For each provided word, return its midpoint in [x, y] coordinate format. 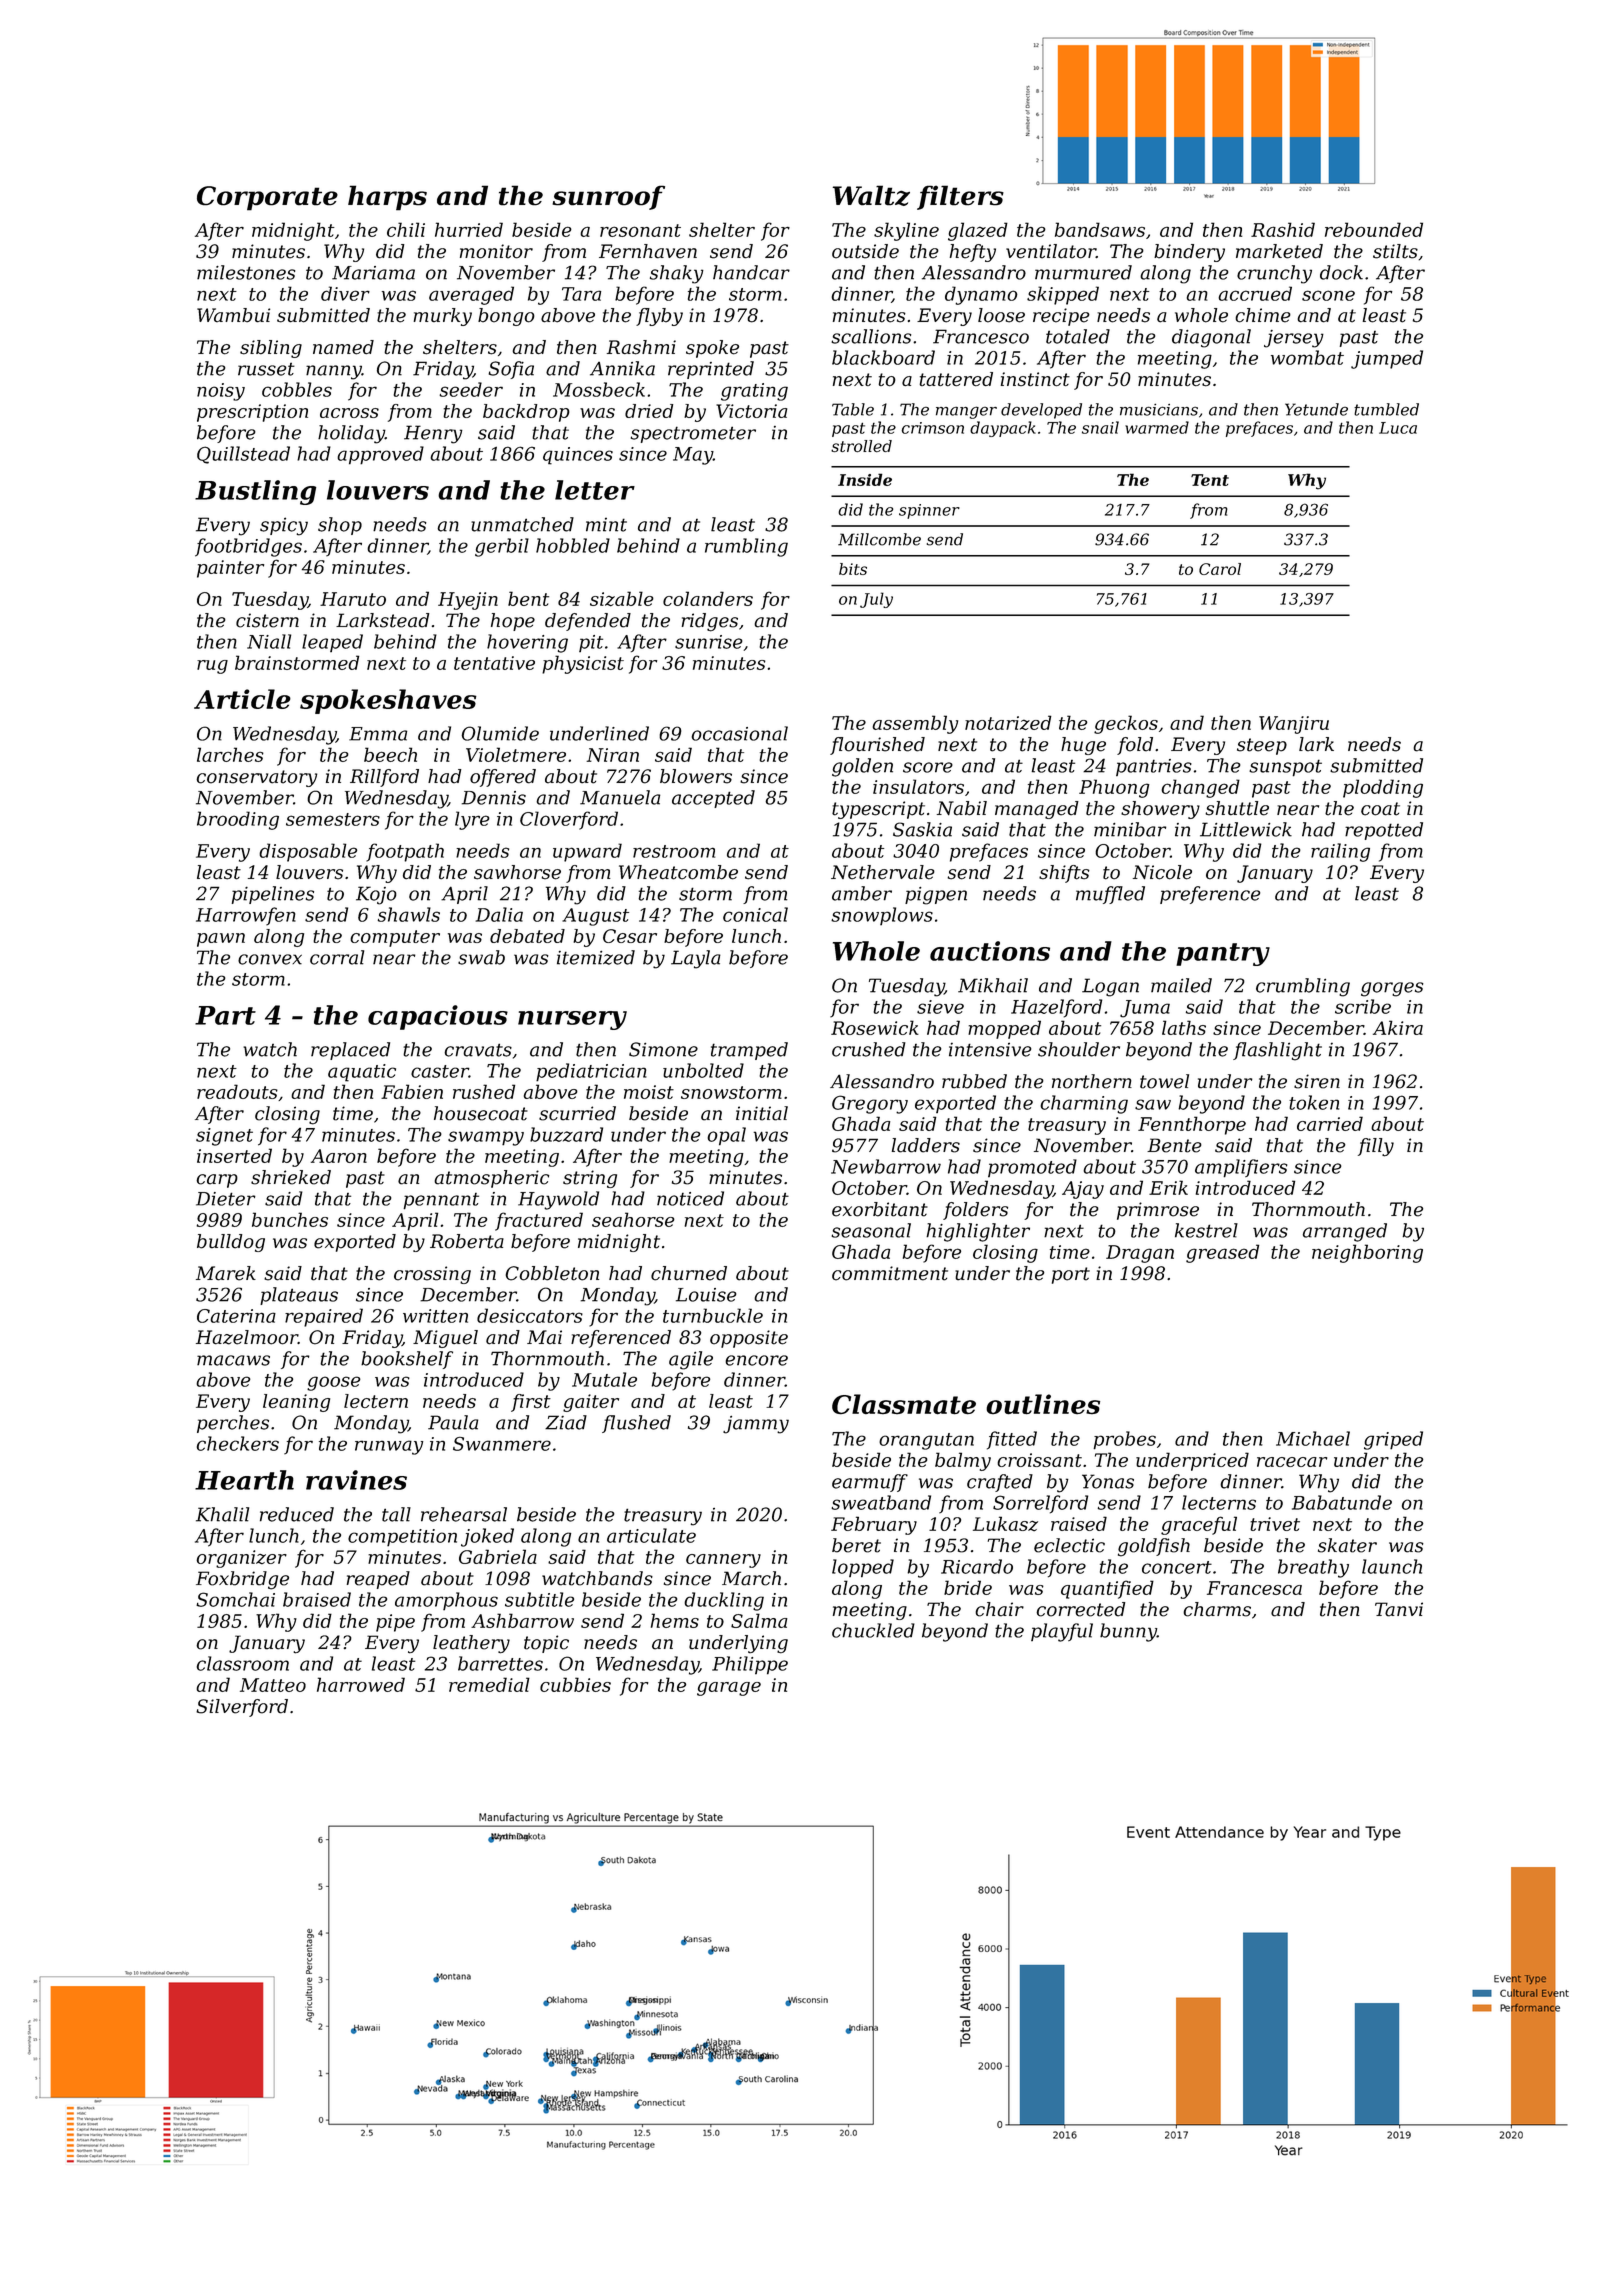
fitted [1012, 1440]
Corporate [267, 198]
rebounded [1374, 229]
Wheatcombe [678, 872]
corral [337, 957]
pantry [1223, 954]
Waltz [871, 195]
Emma [378, 734]
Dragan [1140, 1254]
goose [333, 1383]
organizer [242, 1559]
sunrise [709, 642]
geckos [1126, 724]
